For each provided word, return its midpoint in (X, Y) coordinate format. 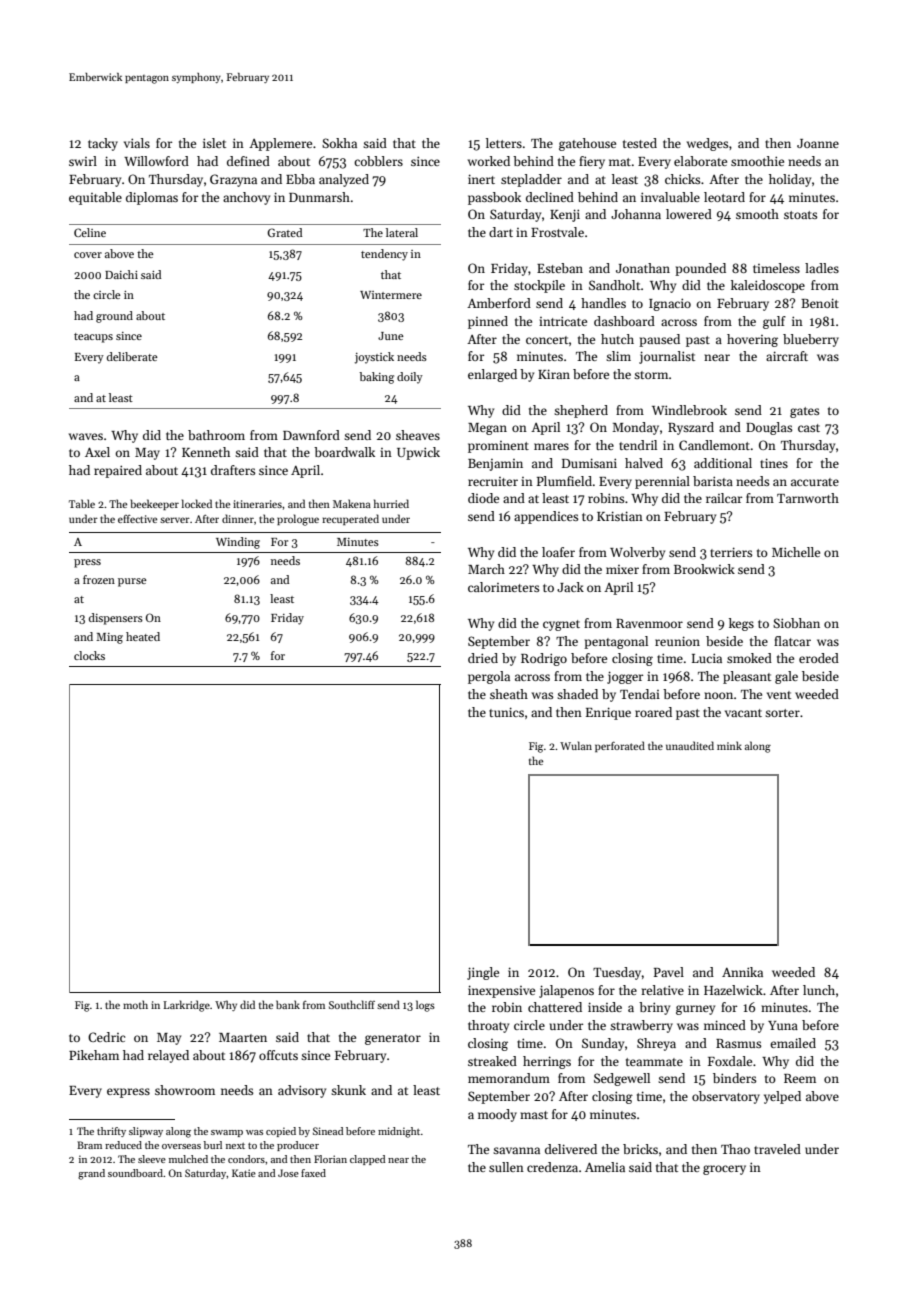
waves (86, 436)
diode (483, 498)
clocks (89, 655)
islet (214, 143)
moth (135, 1004)
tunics (506, 712)
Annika (742, 972)
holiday (790, 180)
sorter (782, 713)
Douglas (769, 428)
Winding (238, 543)
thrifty (111, 1132)
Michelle (796, 552)
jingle (483, 973)
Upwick (418, 453)
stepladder (531, 180)
